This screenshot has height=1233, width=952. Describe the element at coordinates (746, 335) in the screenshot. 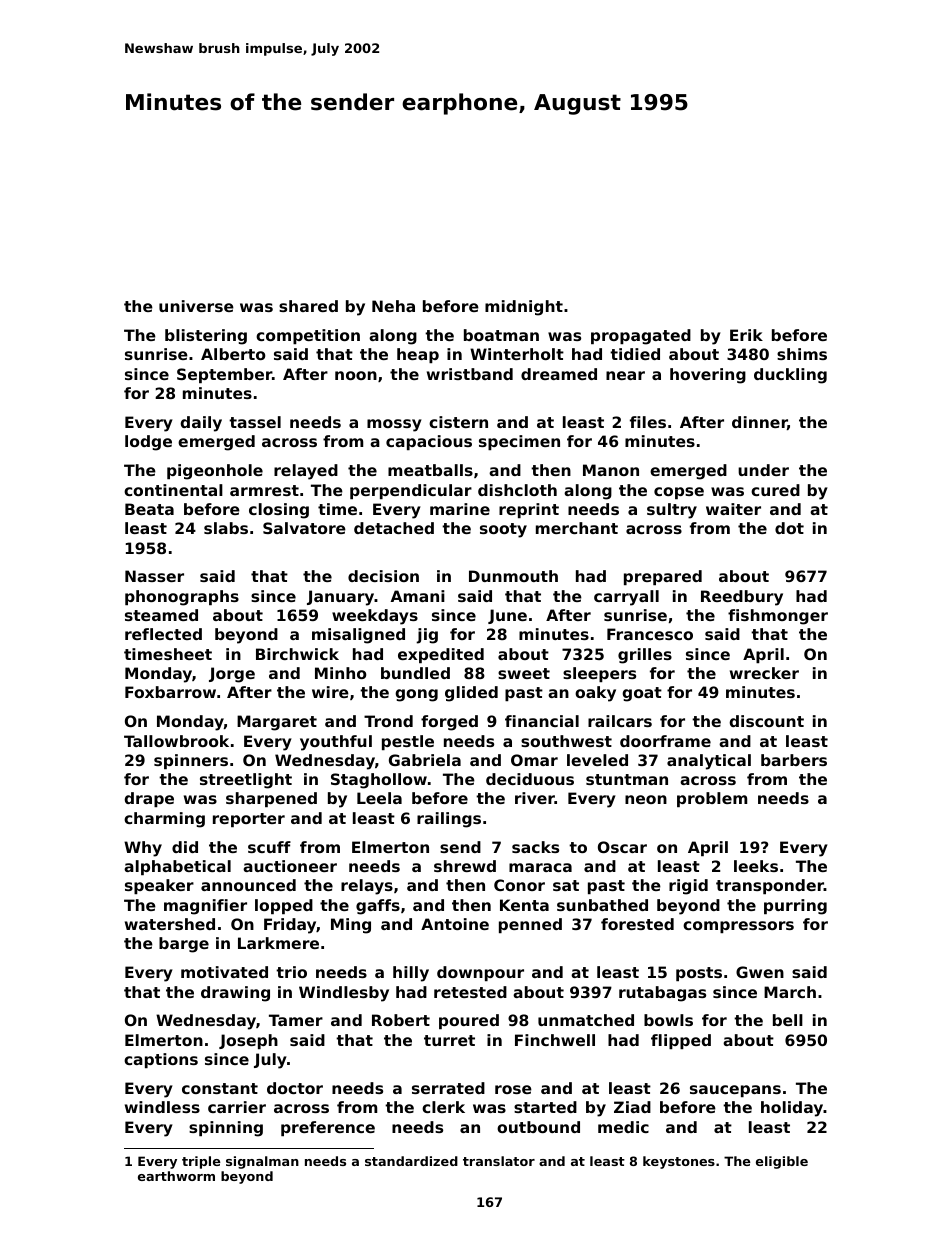

I see `Erik` at that location.
